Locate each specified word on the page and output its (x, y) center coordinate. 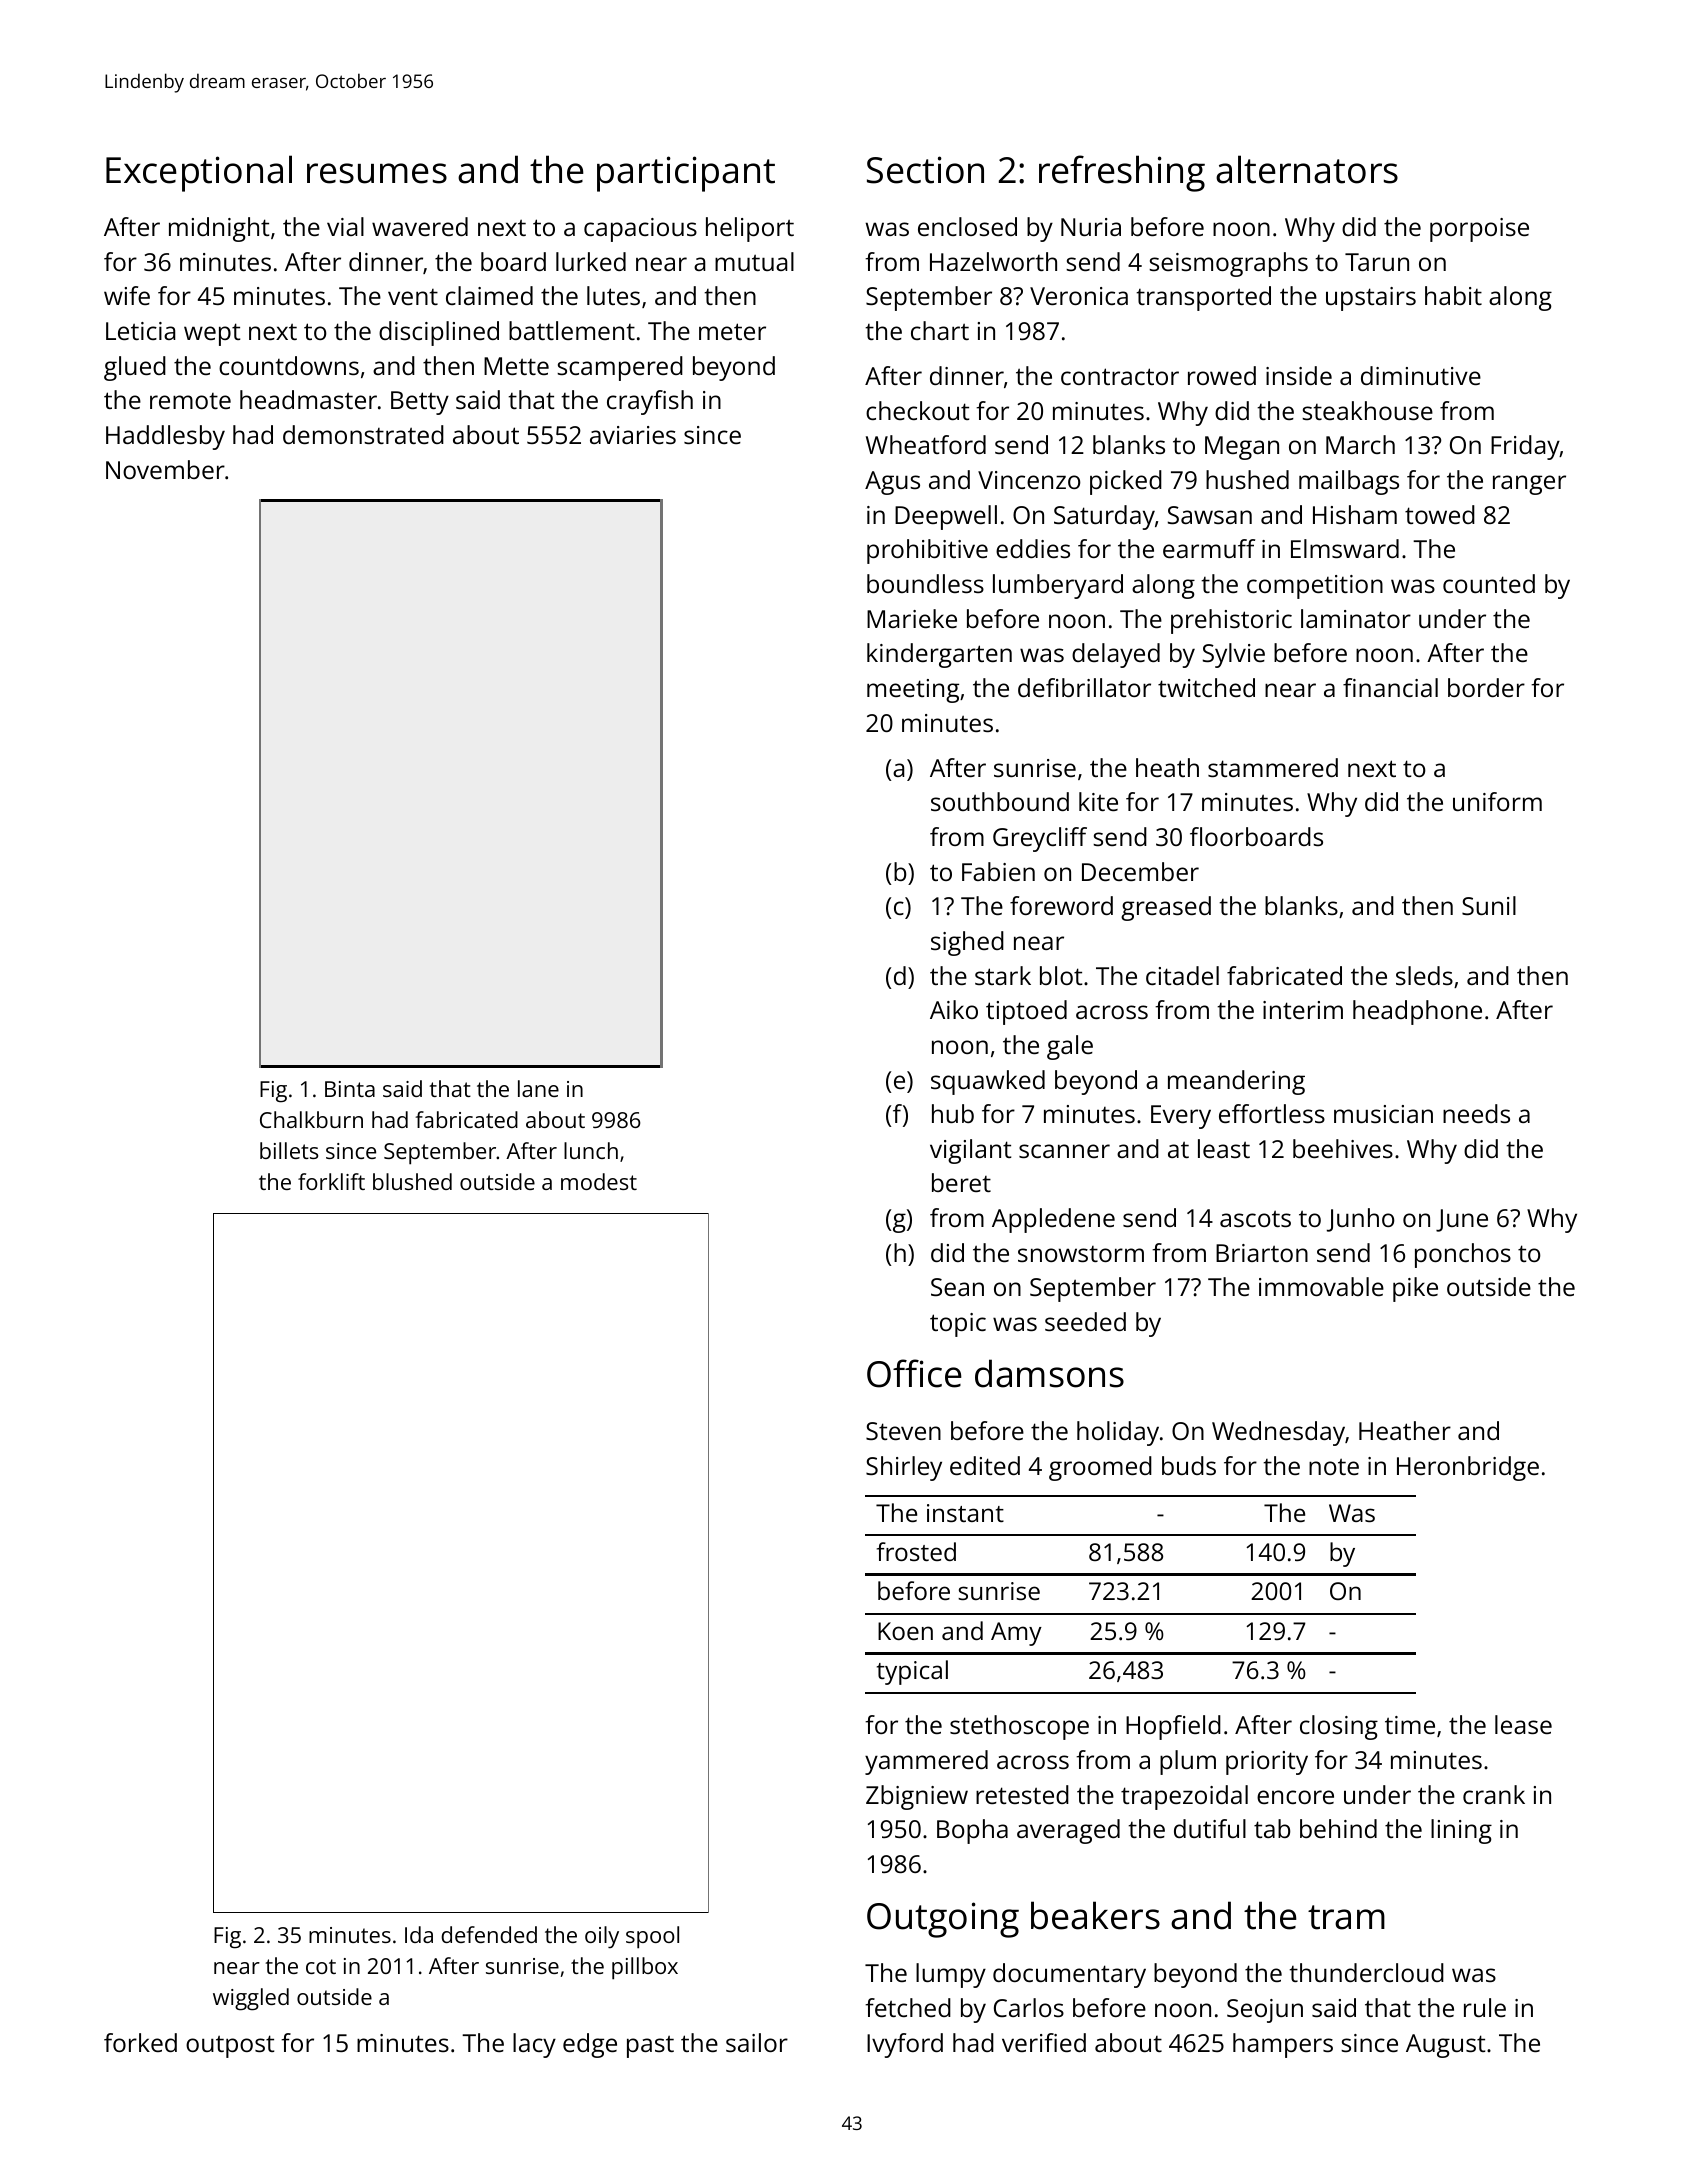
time (1410, 1725)
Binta (350, 1089)
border (1486, 687)
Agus (892, 483)
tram (1346, 1917)
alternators (1307, 169)
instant (965, 1513)
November (165, 469)
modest (599, 1181)
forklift (331, 1181)
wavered (420, 226)
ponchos (1463, 1255)
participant (686, 174)
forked (140, 2042)
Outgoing (943, 1920)
